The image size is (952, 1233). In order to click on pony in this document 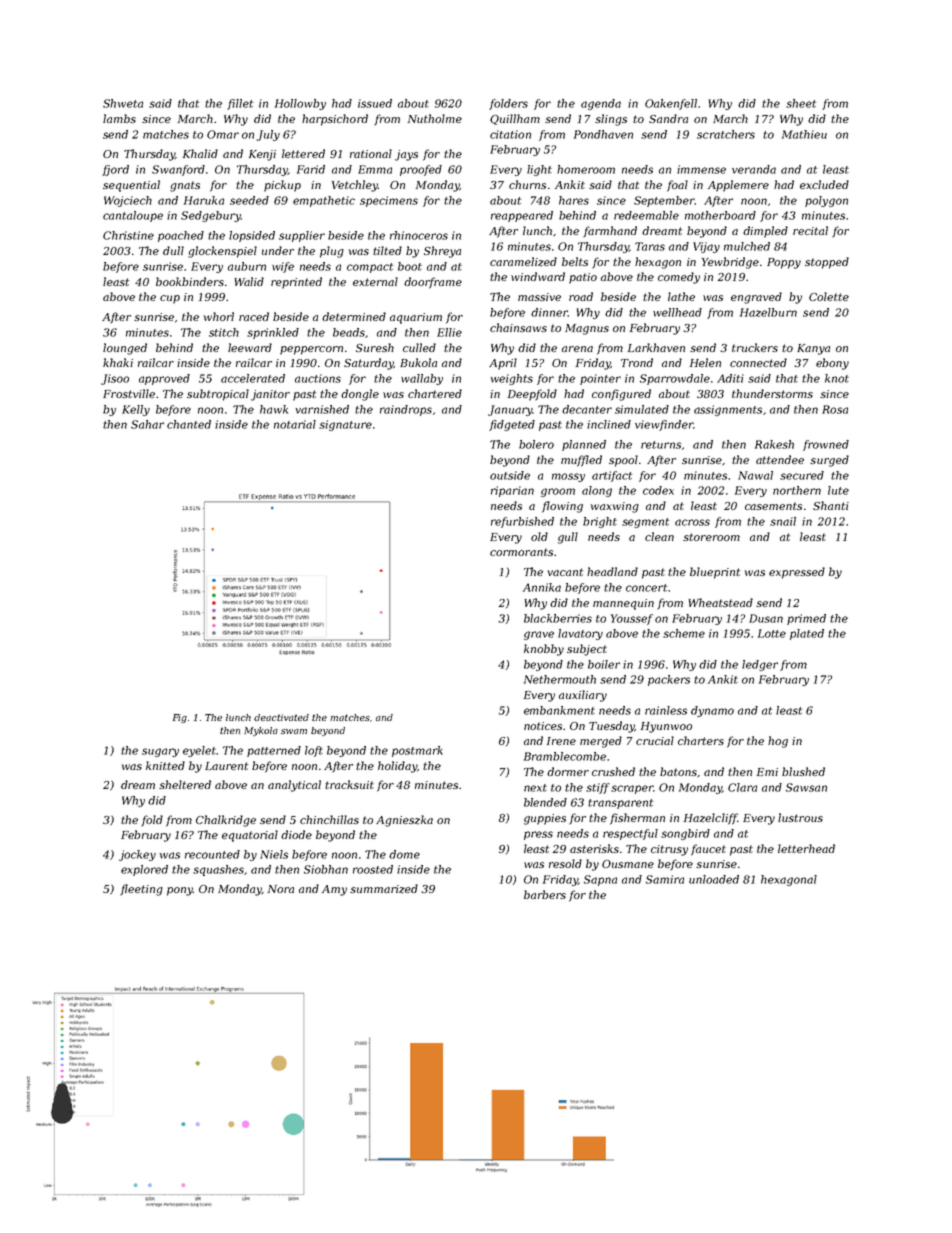, I will do `click(180, 891)`.
